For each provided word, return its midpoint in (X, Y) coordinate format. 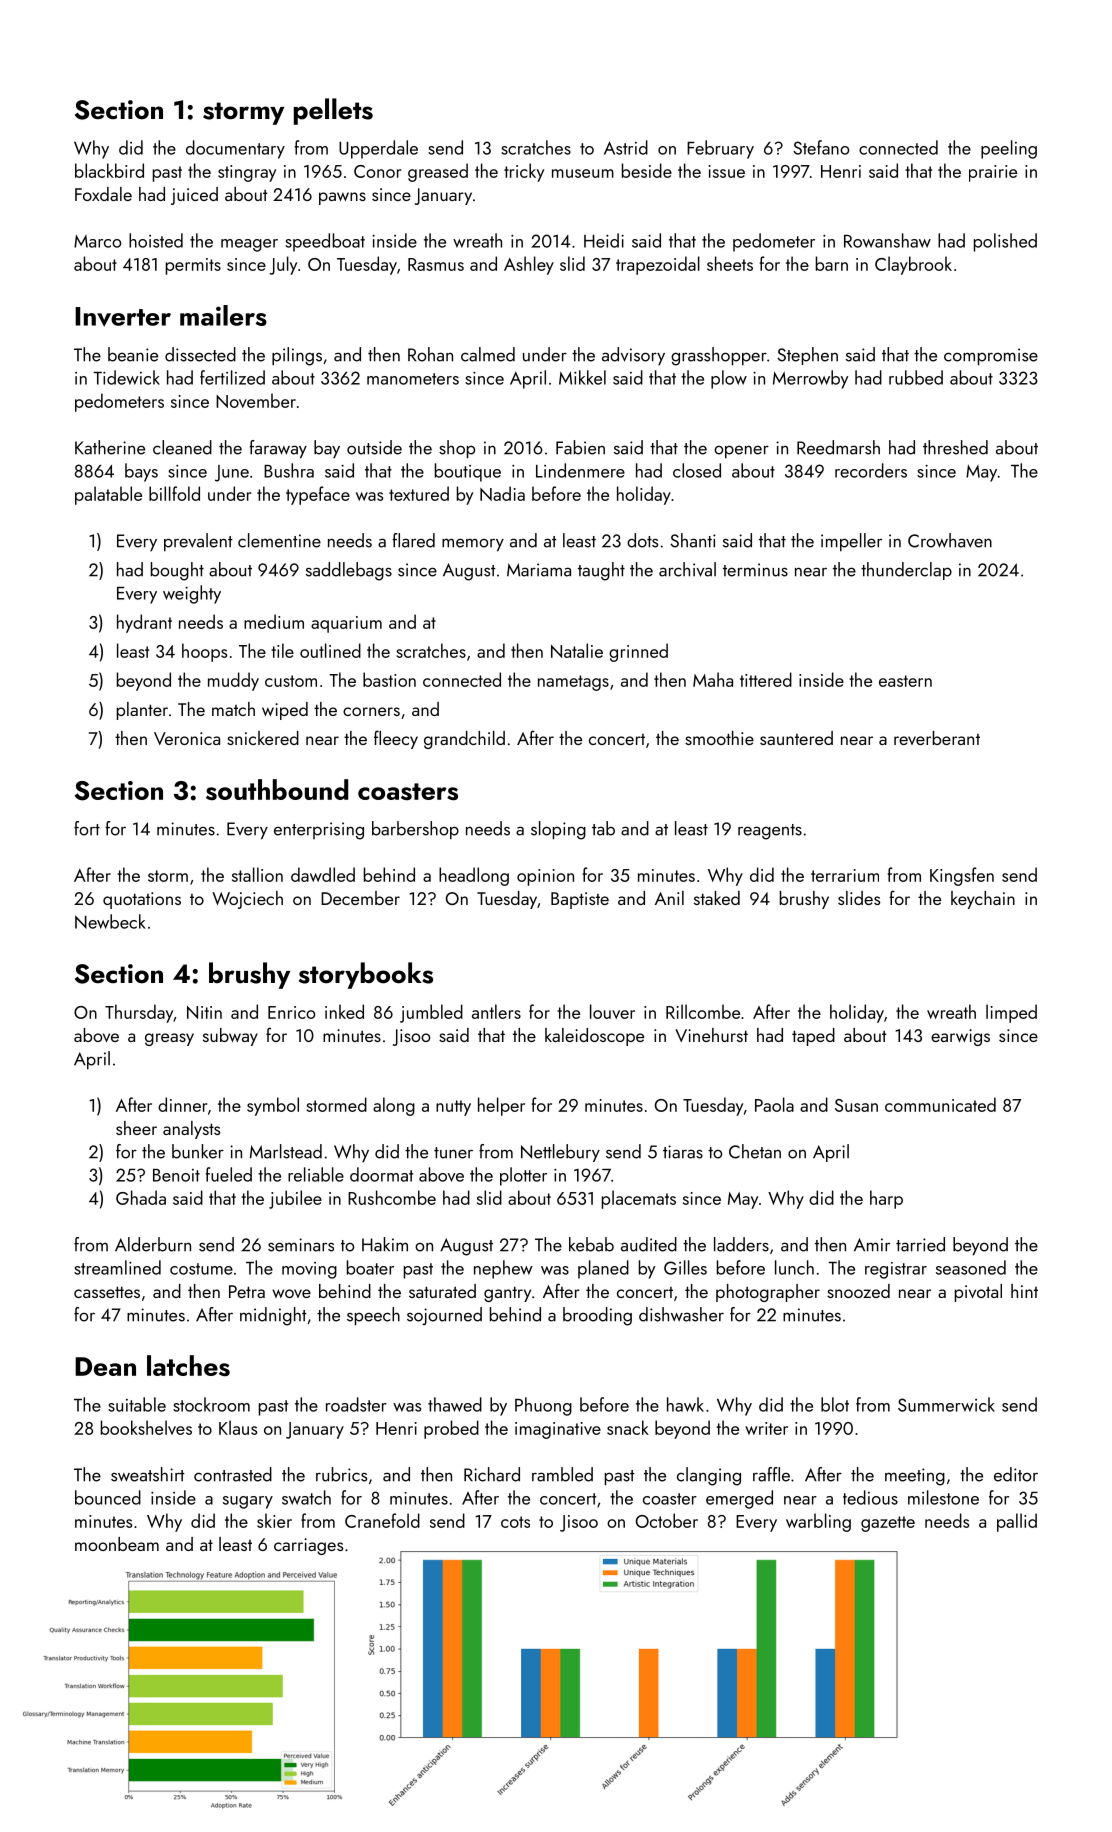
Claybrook (913, 265)
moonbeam (117, 1544)
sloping (558, 830)
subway (230, 1037)
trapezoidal (658, 265)
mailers (223, 315)
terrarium (845, 875)
